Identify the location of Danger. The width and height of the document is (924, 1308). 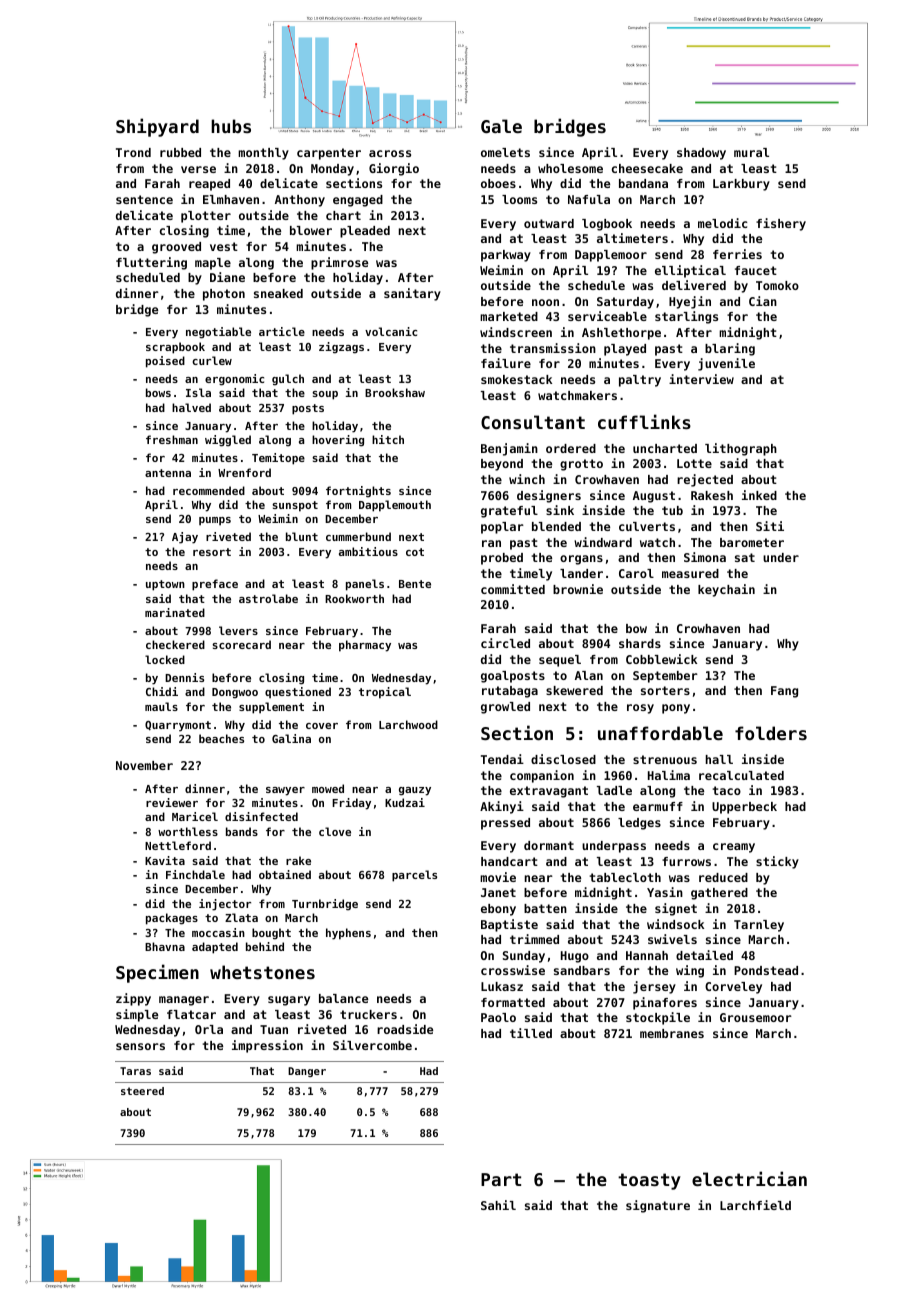
(307, 1072).
